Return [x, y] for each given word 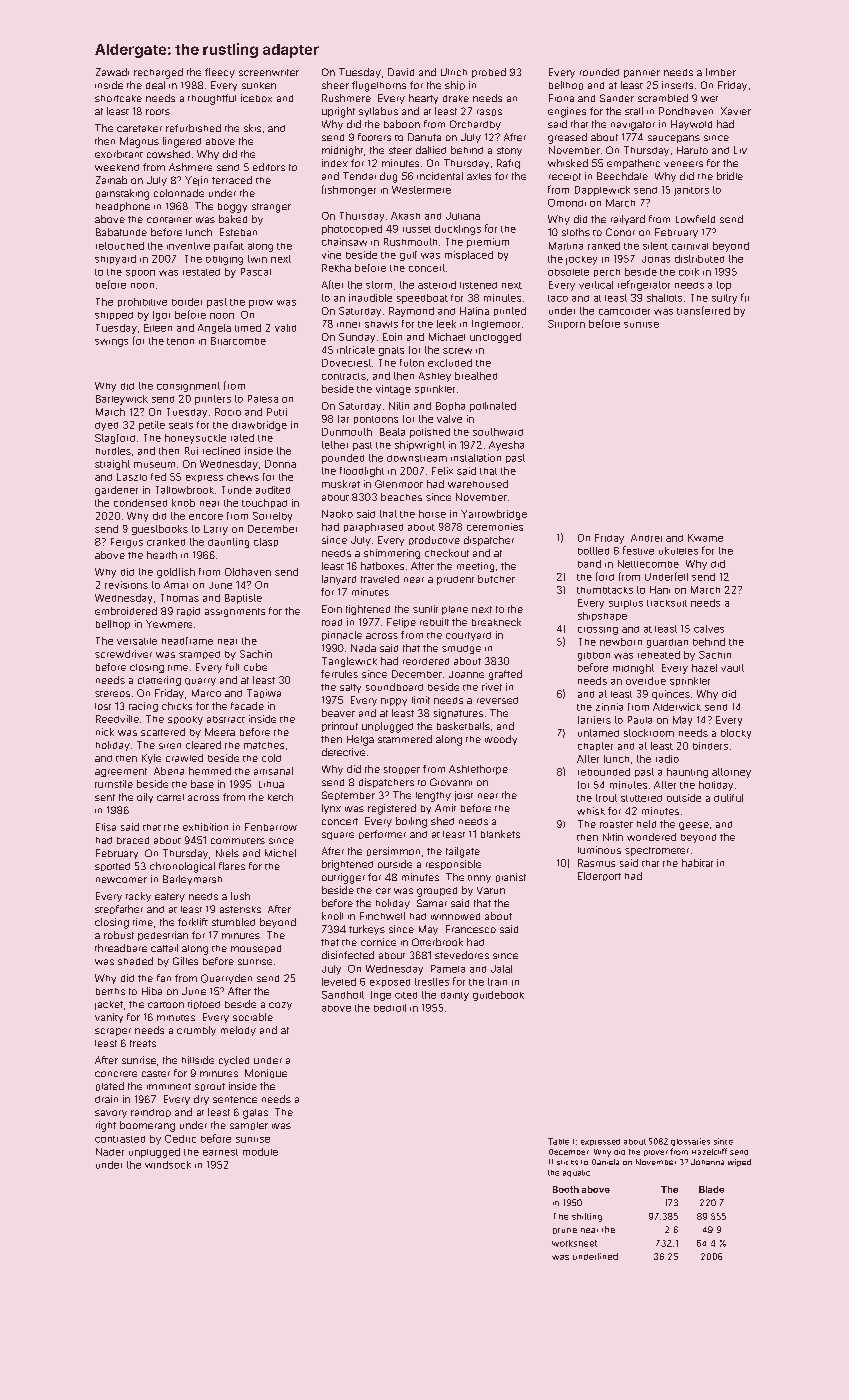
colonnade [179, 193]
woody [501, 740]
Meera [220, 732]
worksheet [574, 1243]
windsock [168, 1165]
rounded [599, 72]
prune [565, 1231]
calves [709, 629]
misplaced [469, 255]
